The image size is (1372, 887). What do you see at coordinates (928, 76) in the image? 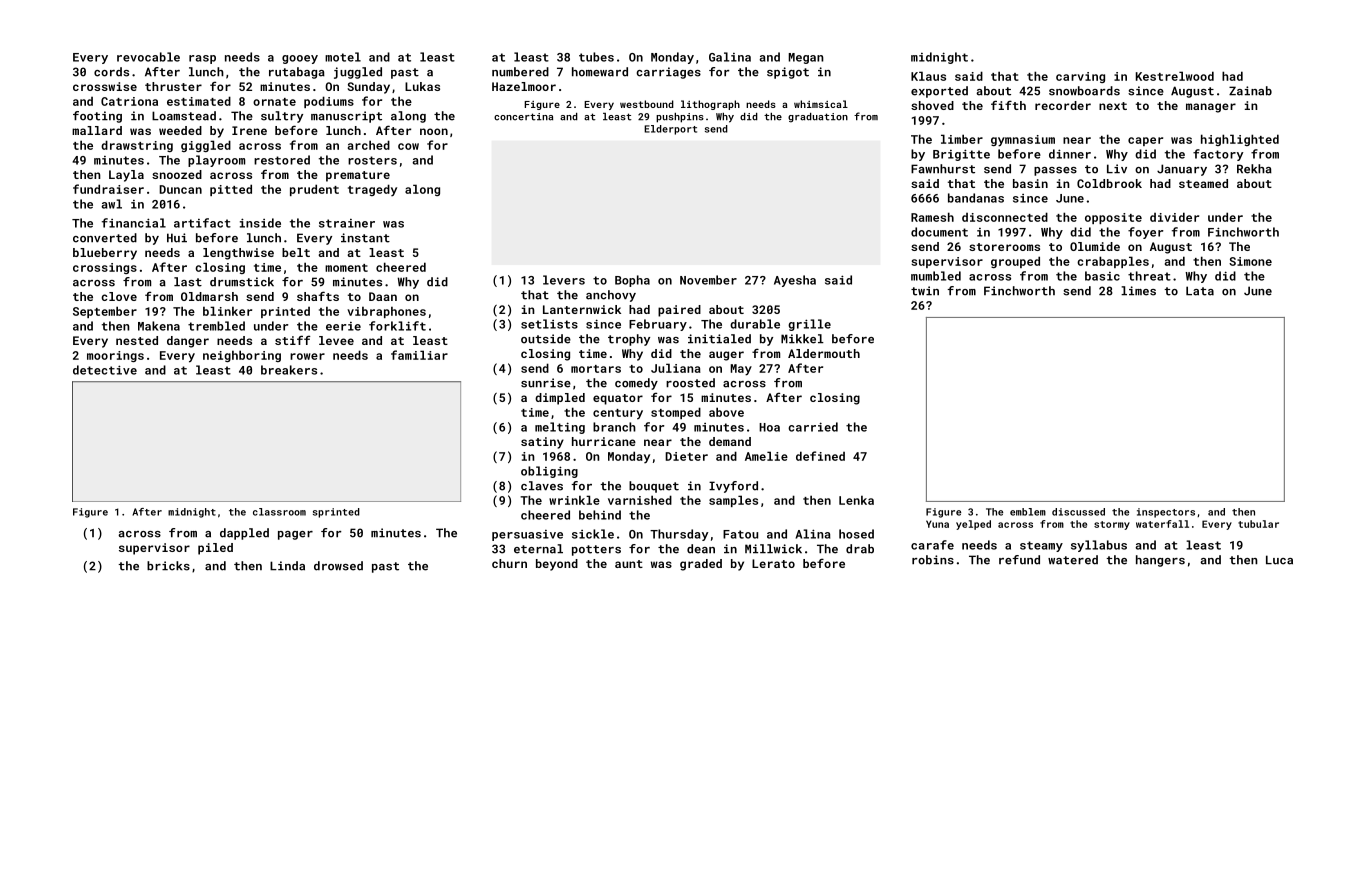
I see `Klaus` at bounding box center [928, 76].
